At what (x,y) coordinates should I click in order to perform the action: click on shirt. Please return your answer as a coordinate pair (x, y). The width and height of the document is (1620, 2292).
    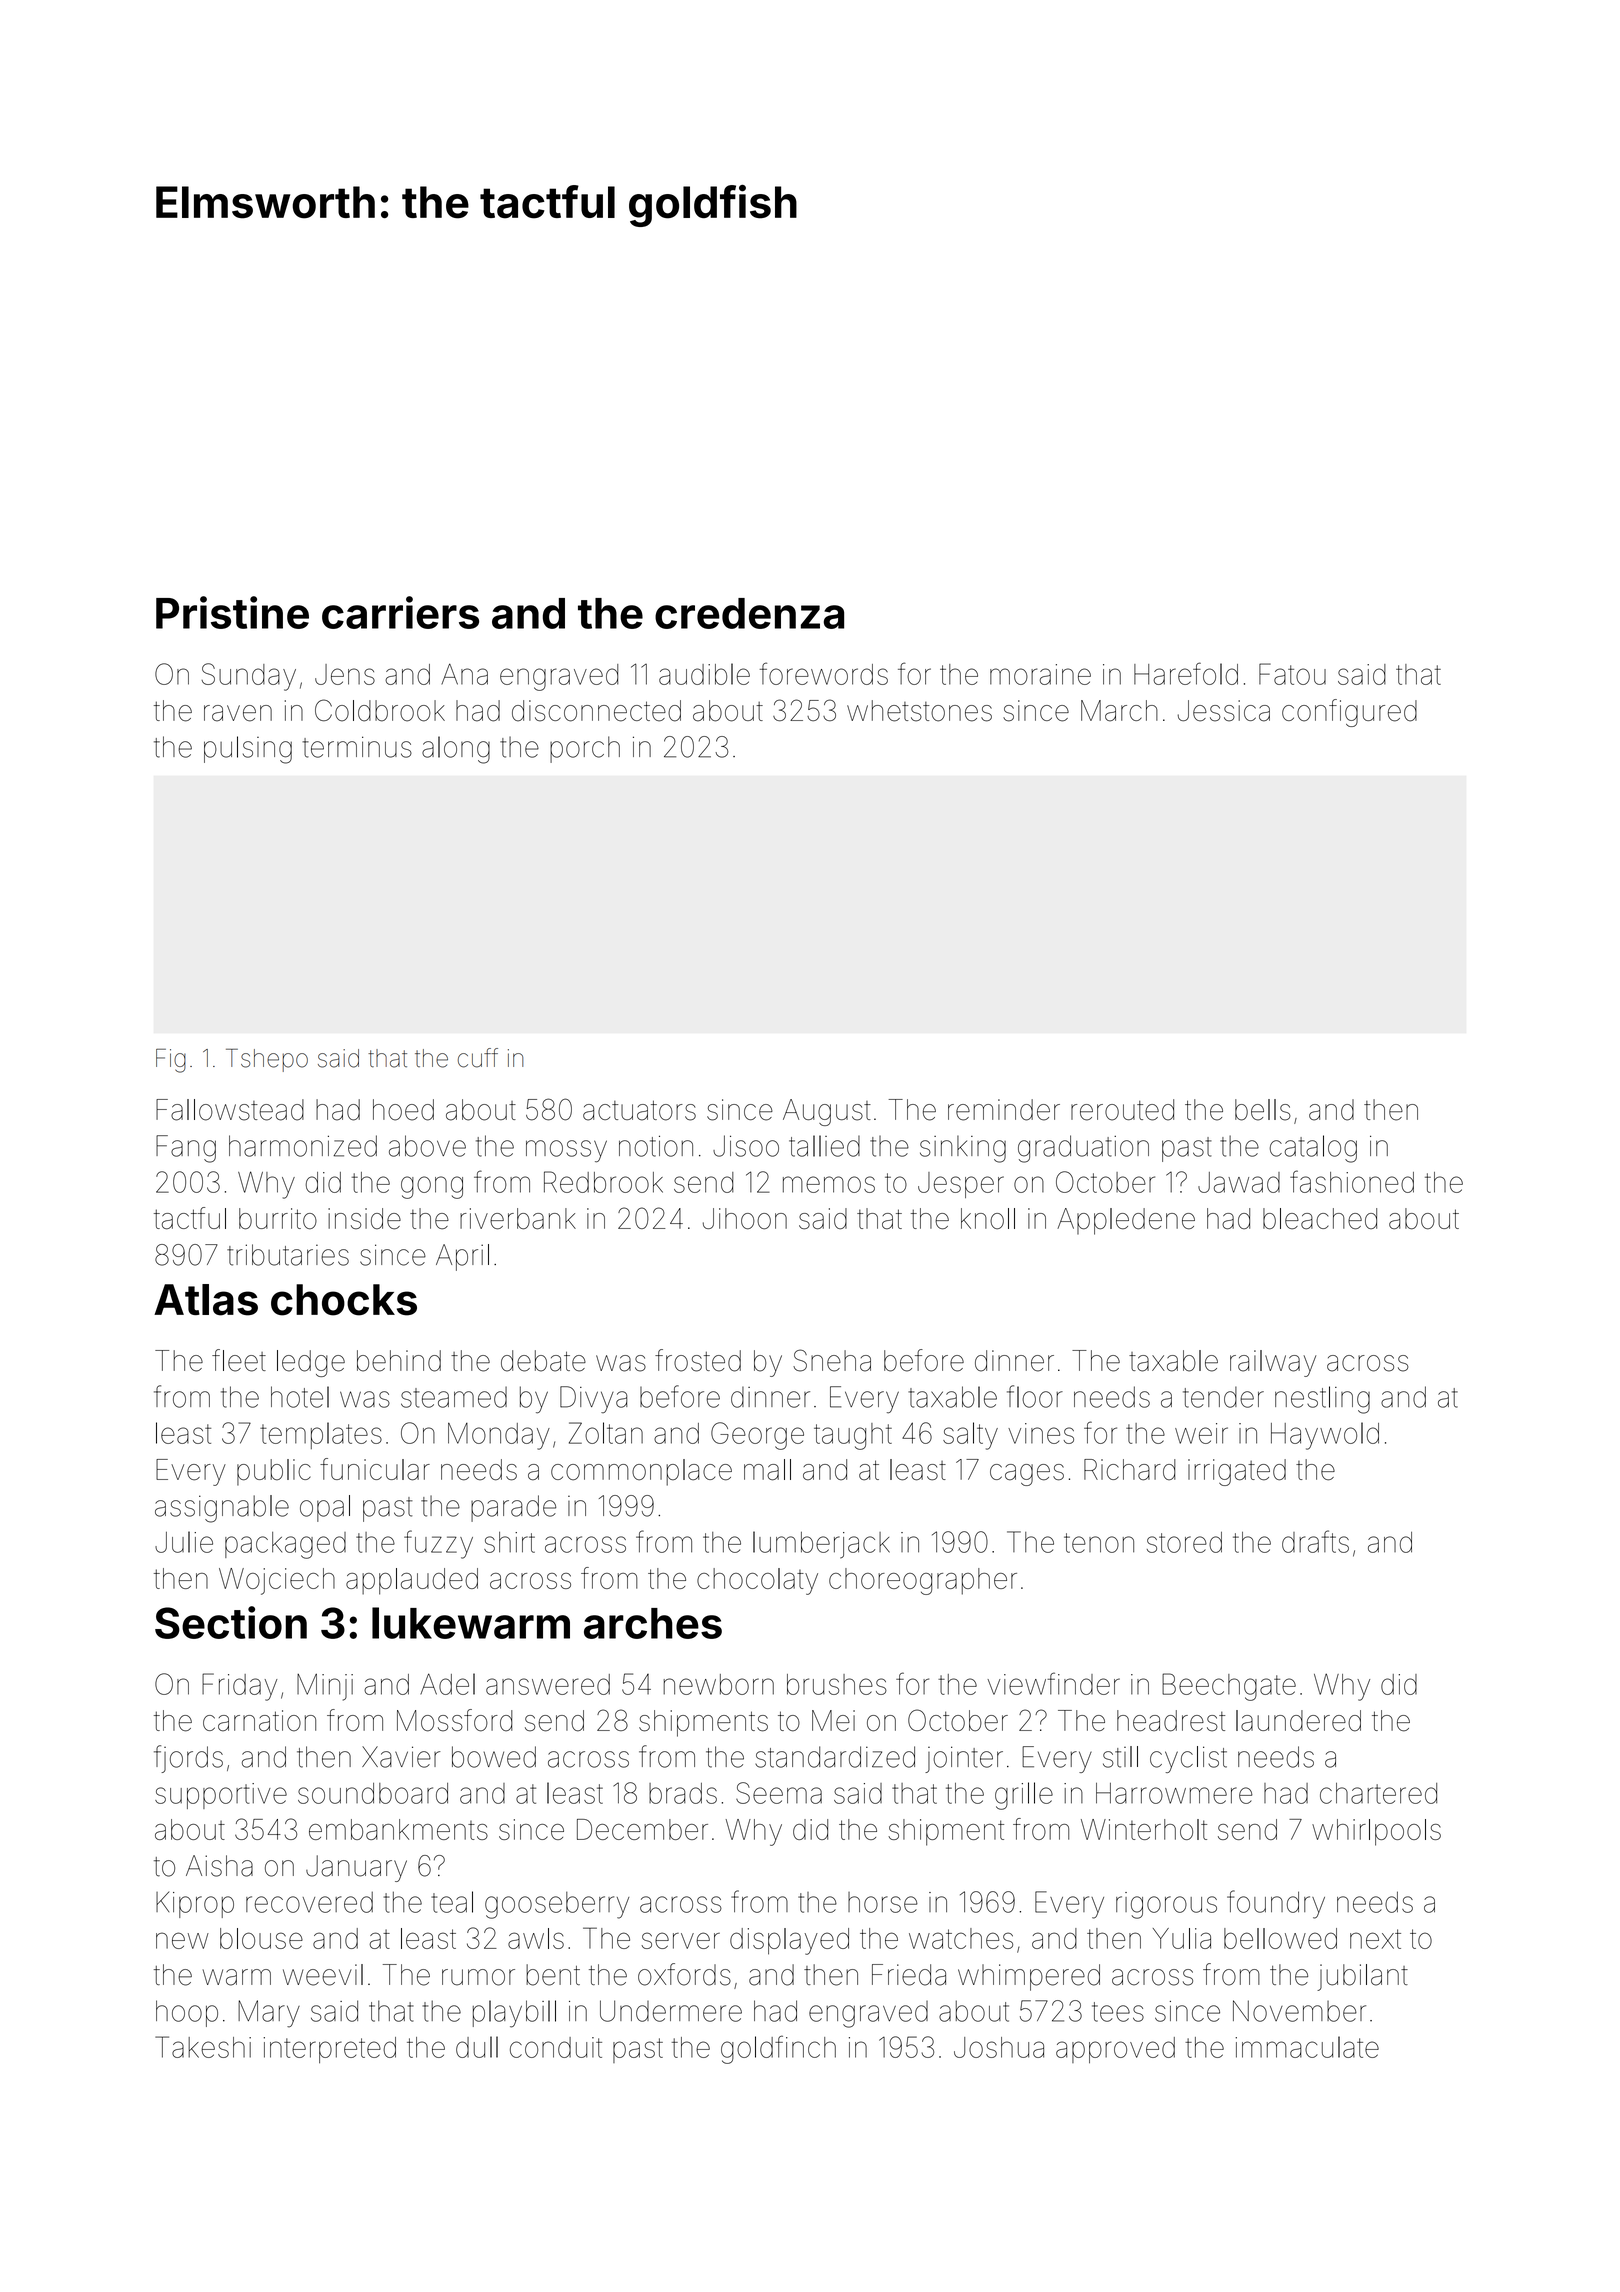
    Looking at the image, I should click on (509, 1542).
